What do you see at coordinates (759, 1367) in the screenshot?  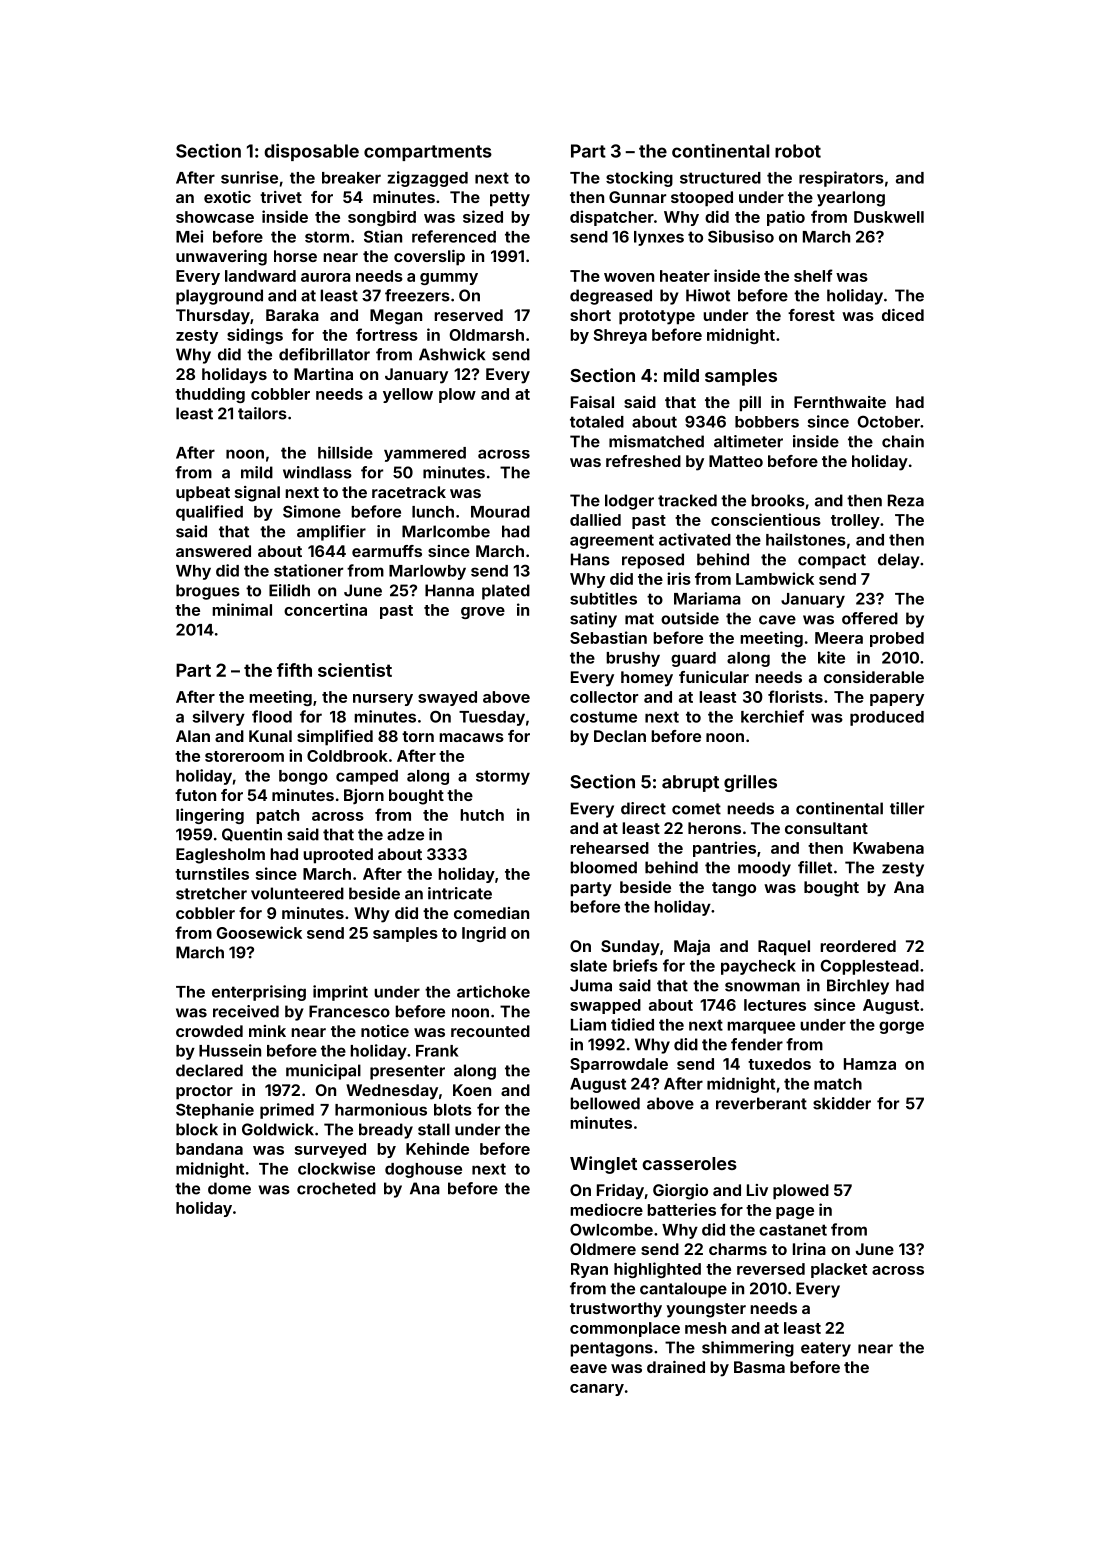 I see `Basma` at bounding box center [759, 1367].
